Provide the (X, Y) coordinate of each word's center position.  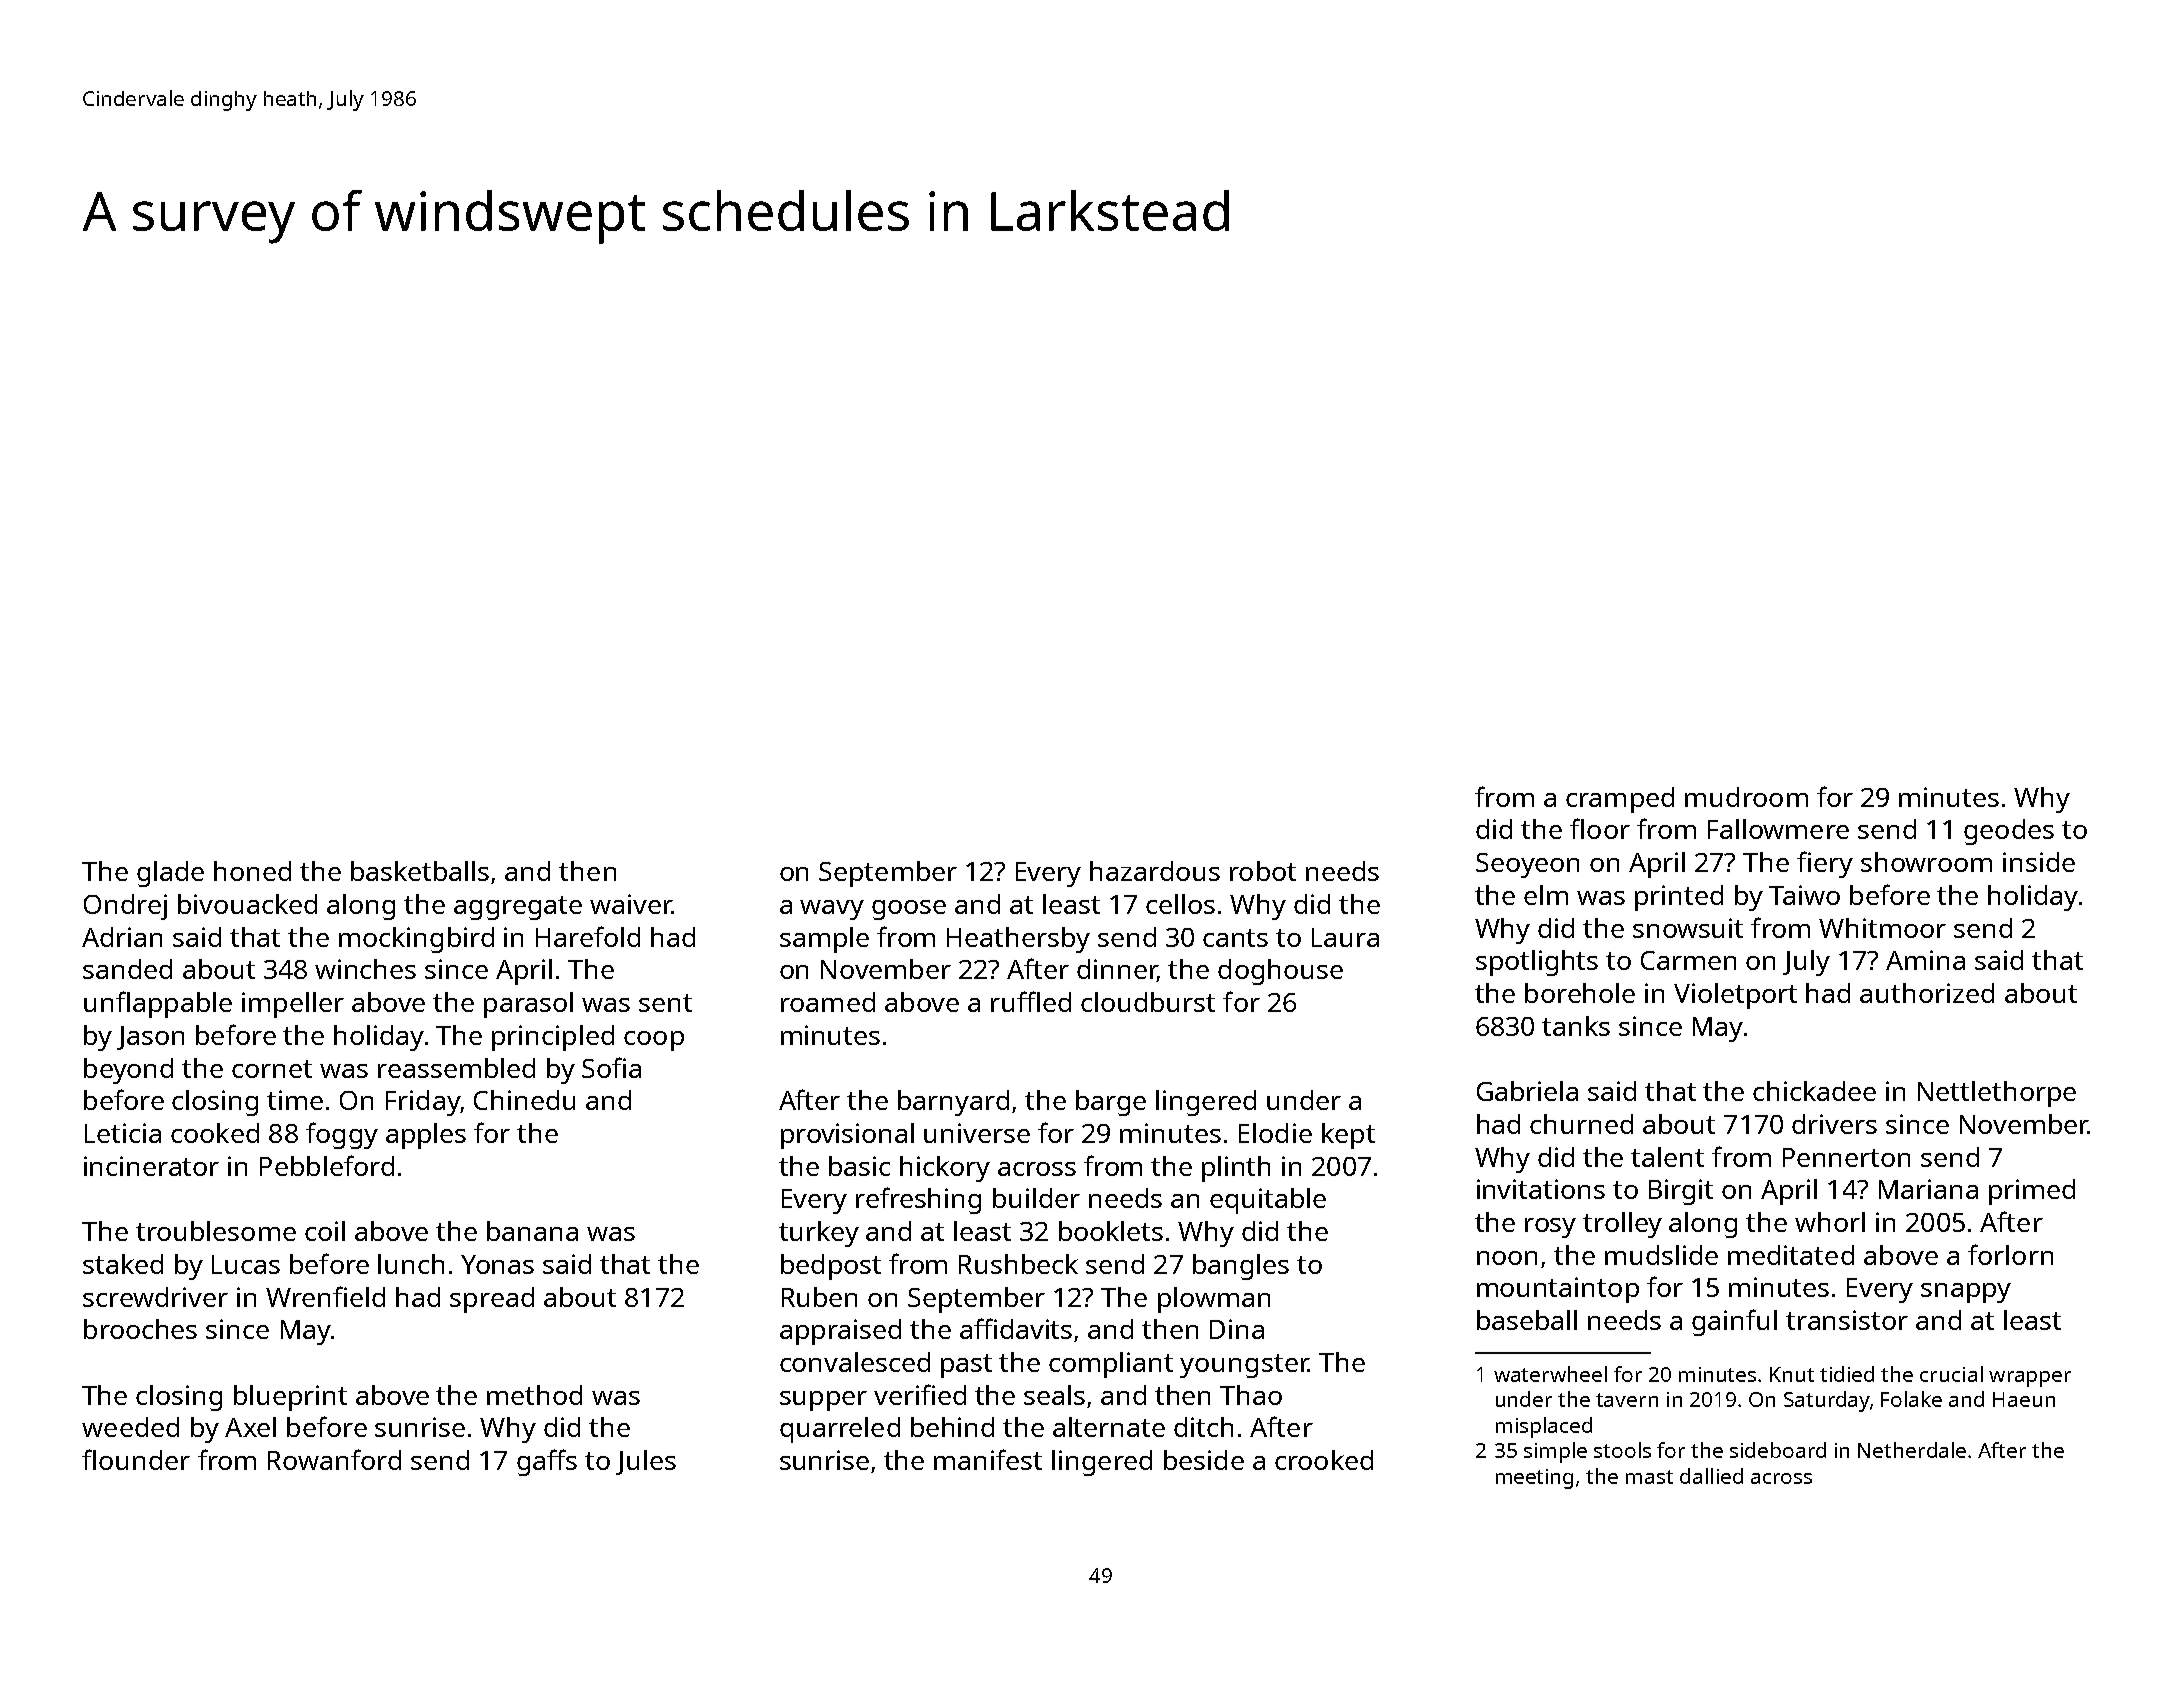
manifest (988, 1459)
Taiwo (1804, 895)
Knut (1792, 1374)
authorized (1927, 993)
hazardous (1155, 871)
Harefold (588, 936)
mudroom (1746, 797)
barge (1111, 1103)
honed (252, 871)
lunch (411, 1264)
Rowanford (334, 1459)
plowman (1214, 1300)
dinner (1117, 970)
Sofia (611, 1067)
